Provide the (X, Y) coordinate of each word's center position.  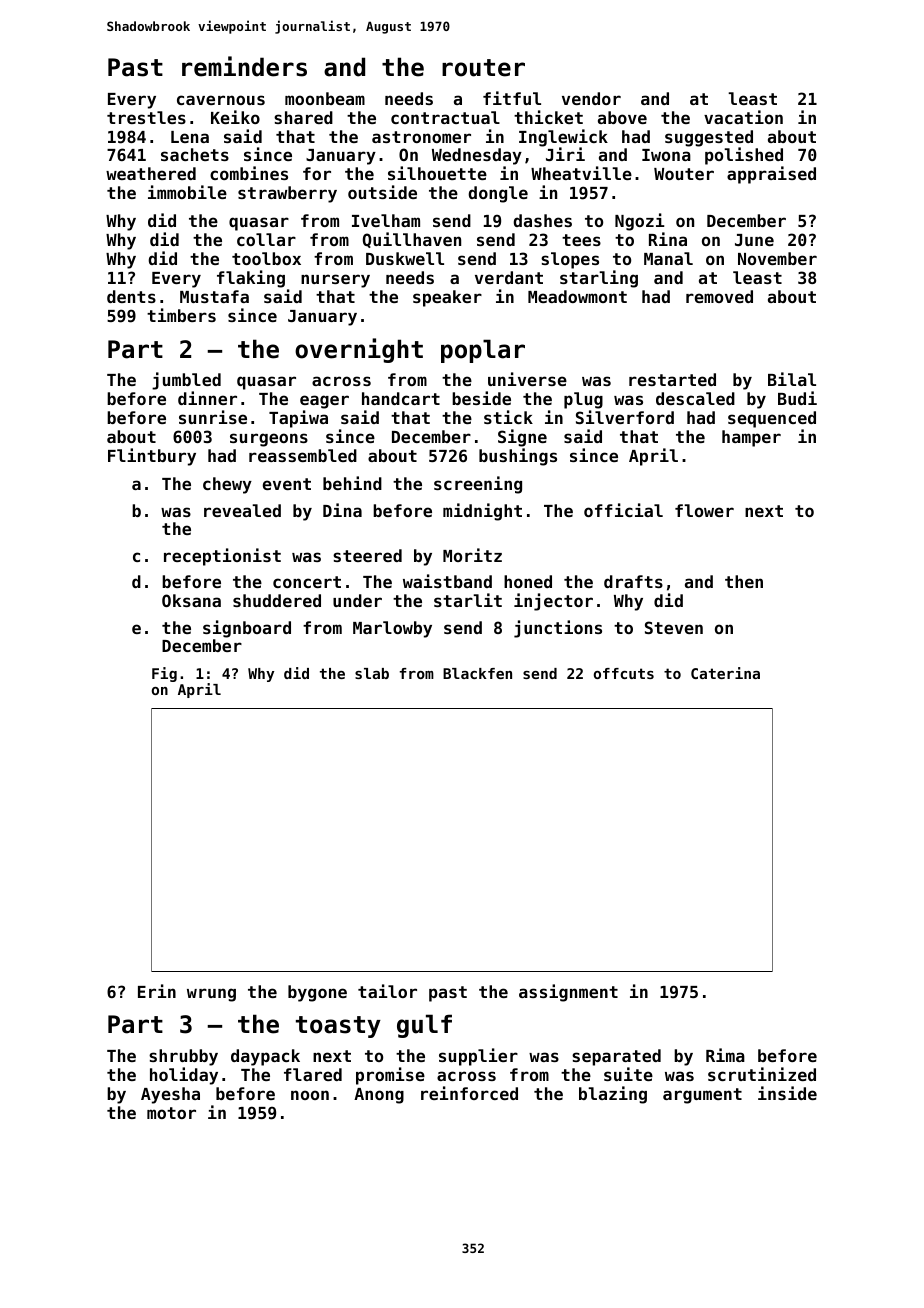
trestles (146, 117)
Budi (797, 398)
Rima (725, 1055)
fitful (512, 98)
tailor (387, 991)
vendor (591, 98)
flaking (251, 279)
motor (171, 1113)
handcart (401, 398)
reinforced (469, 1093)
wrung (211, 995)
